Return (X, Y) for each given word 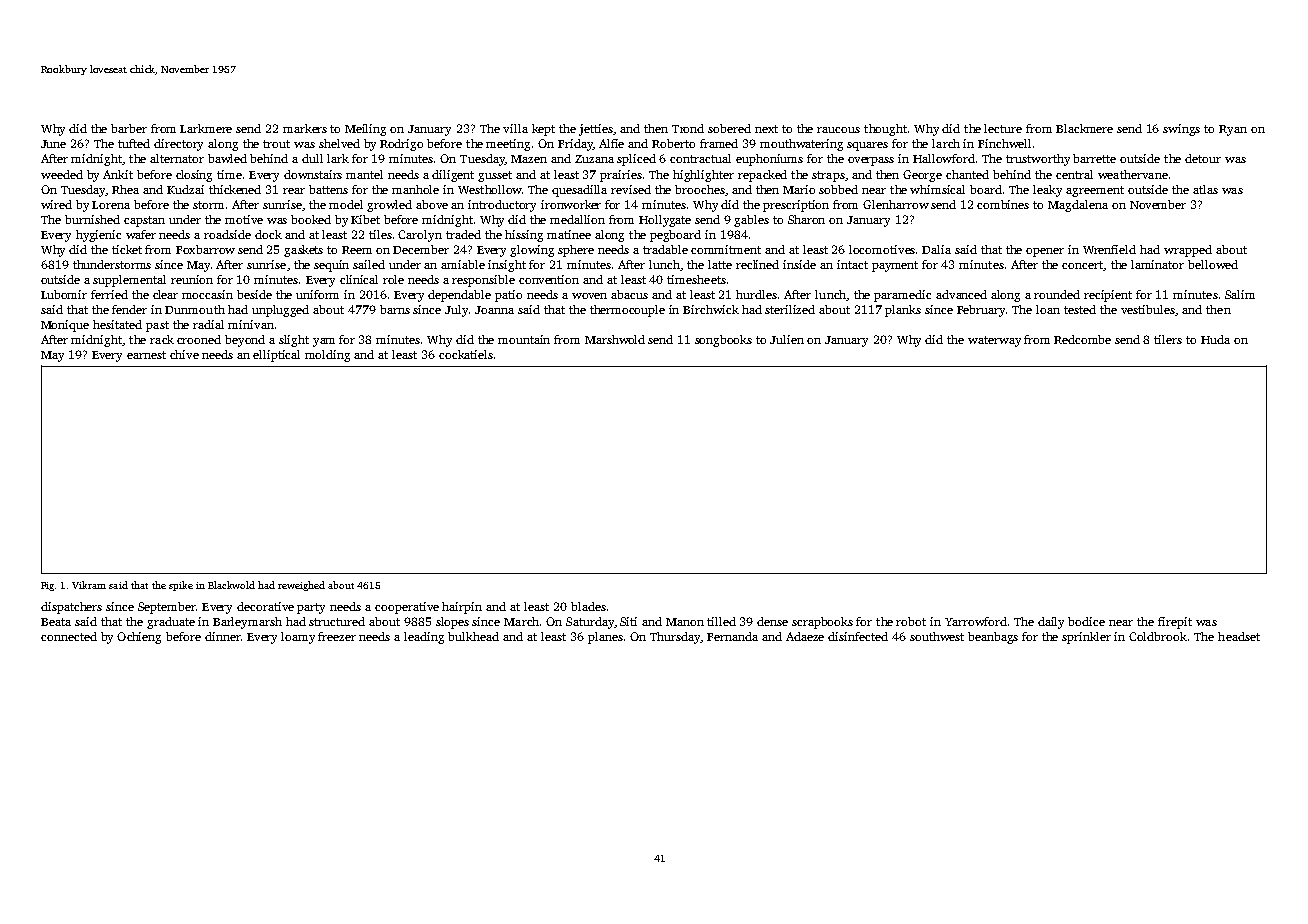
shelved (339, 143)
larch (946, 143)
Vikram (89, 585)
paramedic (902, 296)
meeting (508, 145)
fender (129, 309)
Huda (1215, 339)
